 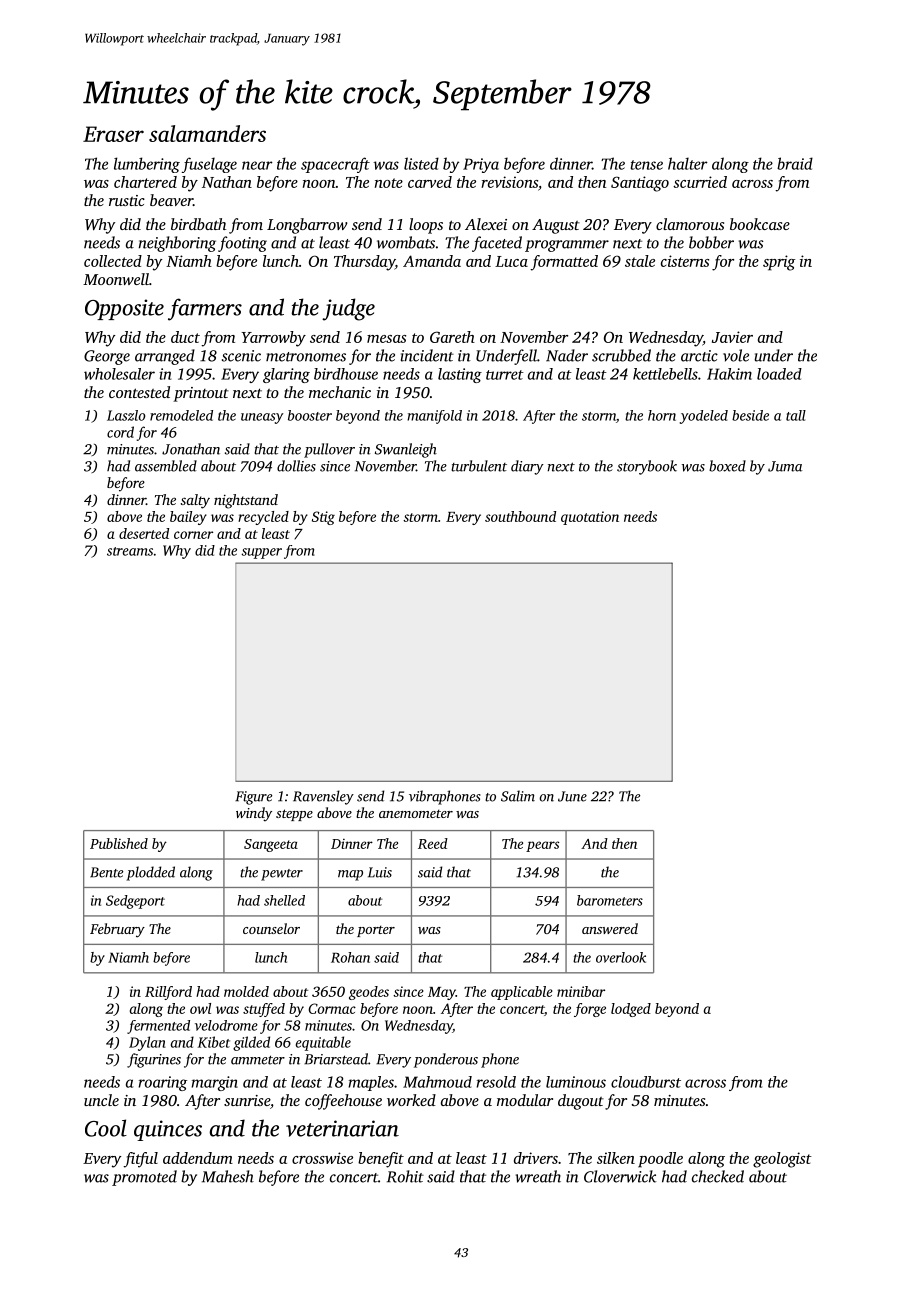 I want to click on barometers, so click(x=610, y=900).
